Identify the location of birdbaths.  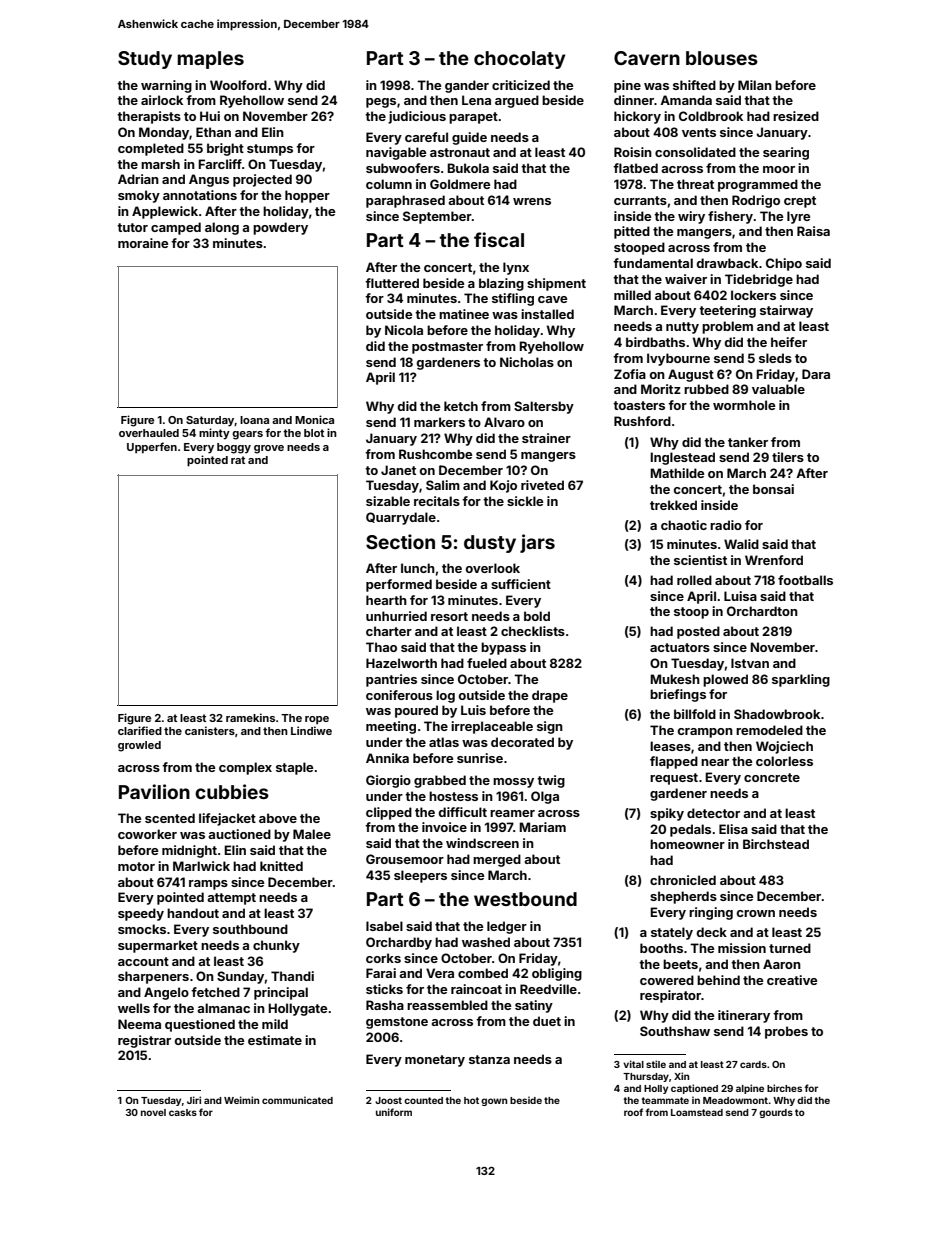
(655, 342).
